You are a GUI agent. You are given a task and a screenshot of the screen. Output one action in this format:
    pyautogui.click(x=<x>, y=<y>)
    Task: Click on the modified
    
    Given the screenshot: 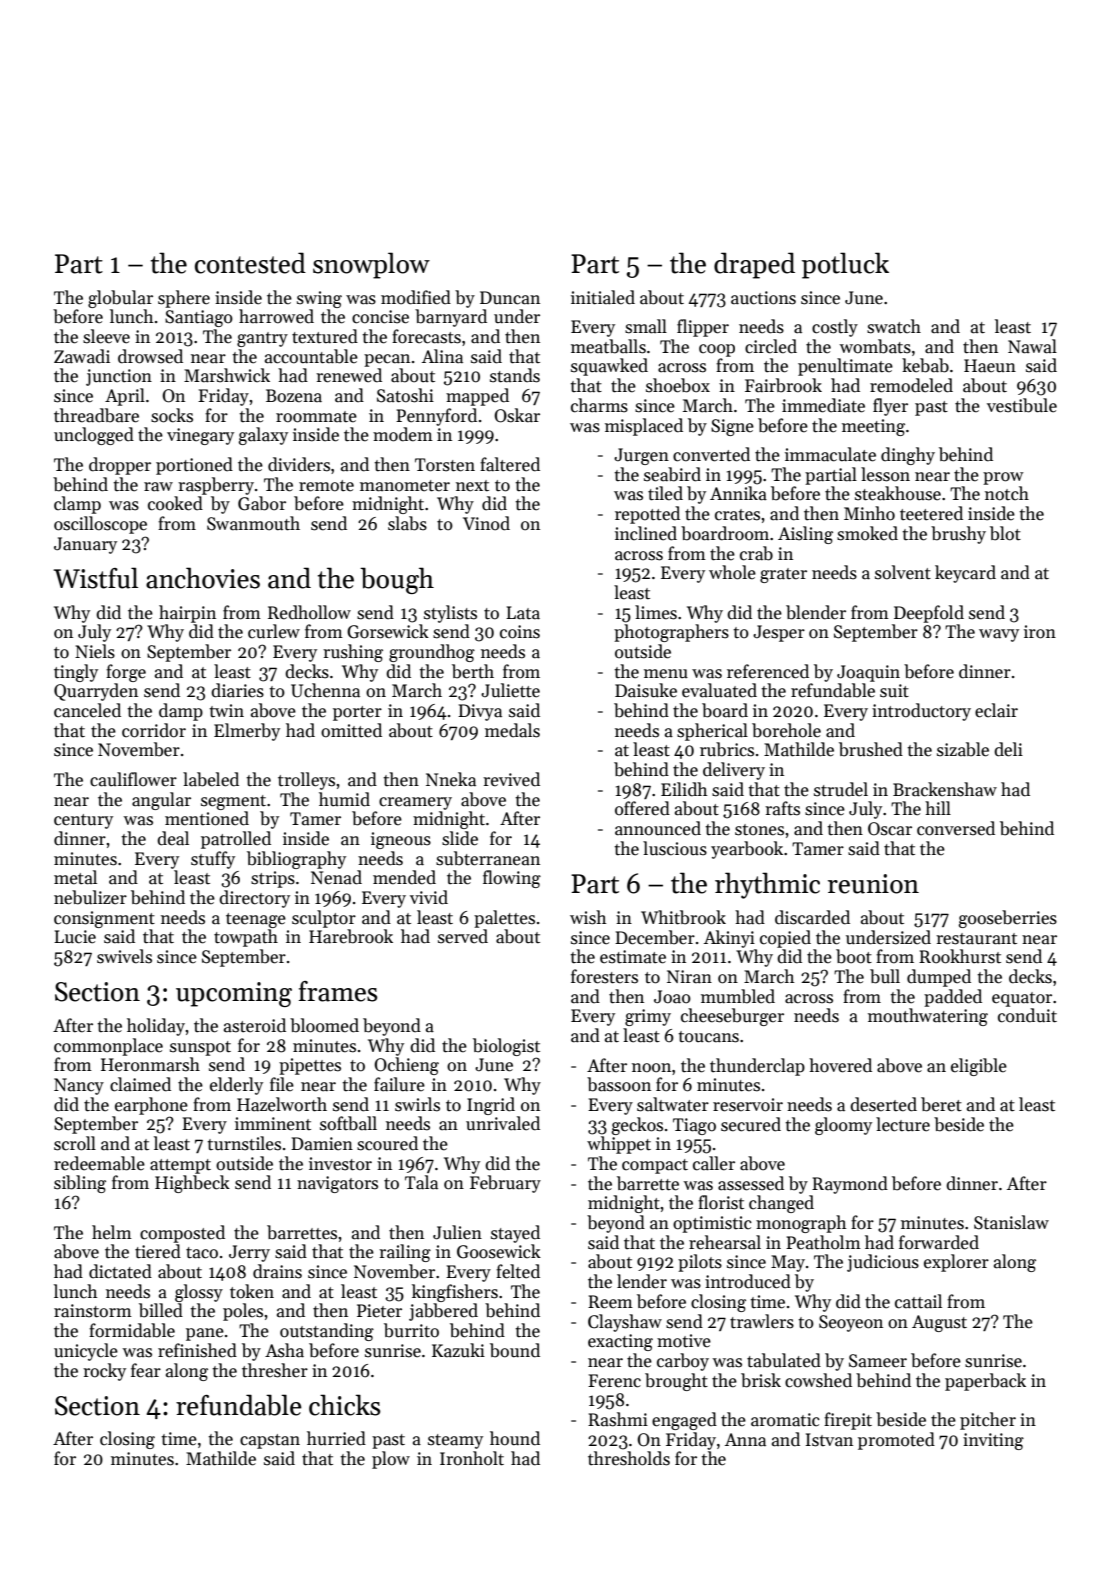 What is the action you would take?
    pyautogui.click(x=416, y=297)
